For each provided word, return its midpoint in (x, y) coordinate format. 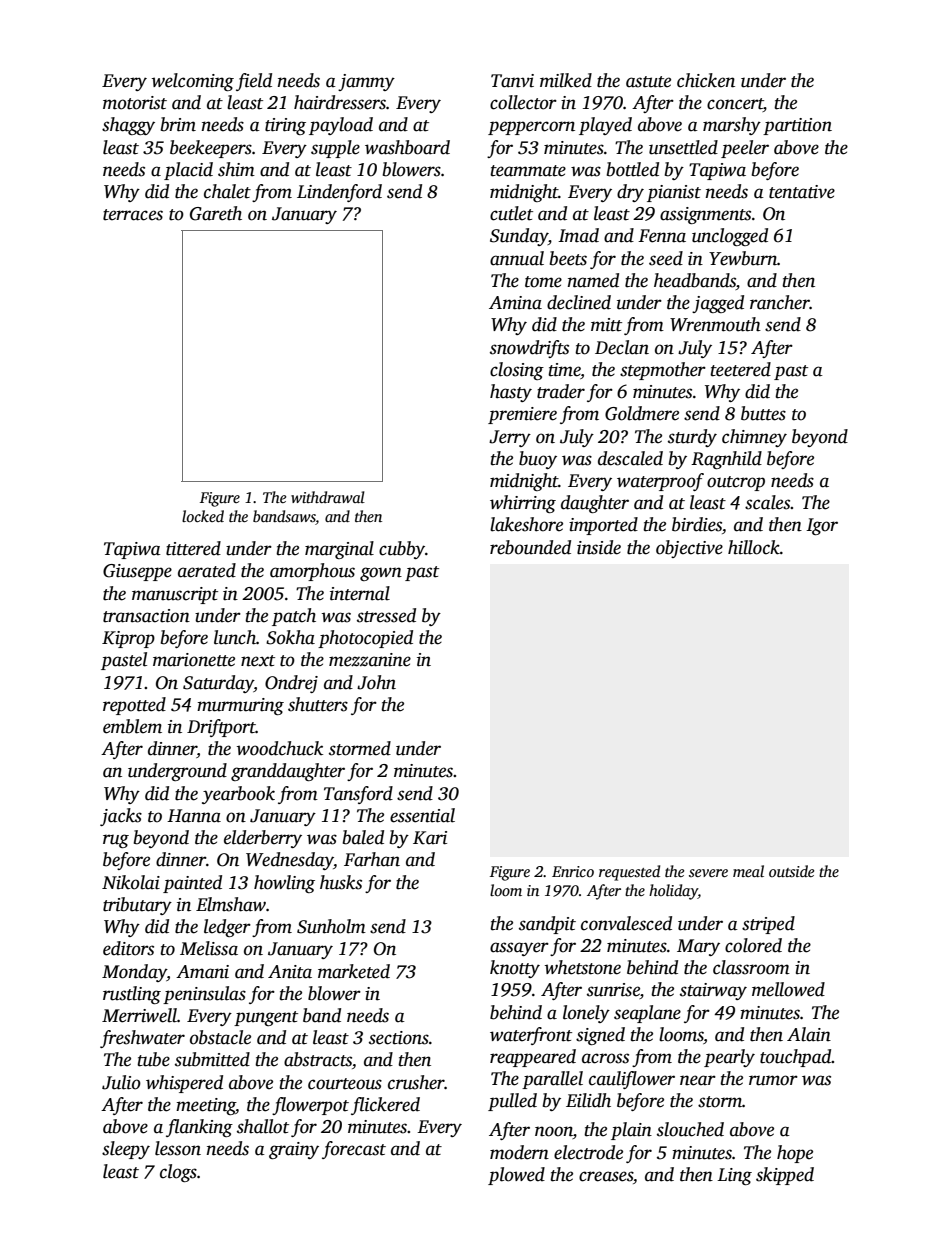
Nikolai (131, 882)
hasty (511, 393)
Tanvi (512, 81)
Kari (430, 838)
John (376, 682)
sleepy (126, 1150)
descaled (630, 458)
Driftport (221, 728)
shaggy (128, 126)
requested (629, 873)
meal (748, 871)
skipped (785, 1176)
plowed (516, 1176)
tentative (802, 192)
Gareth (216, 213)
